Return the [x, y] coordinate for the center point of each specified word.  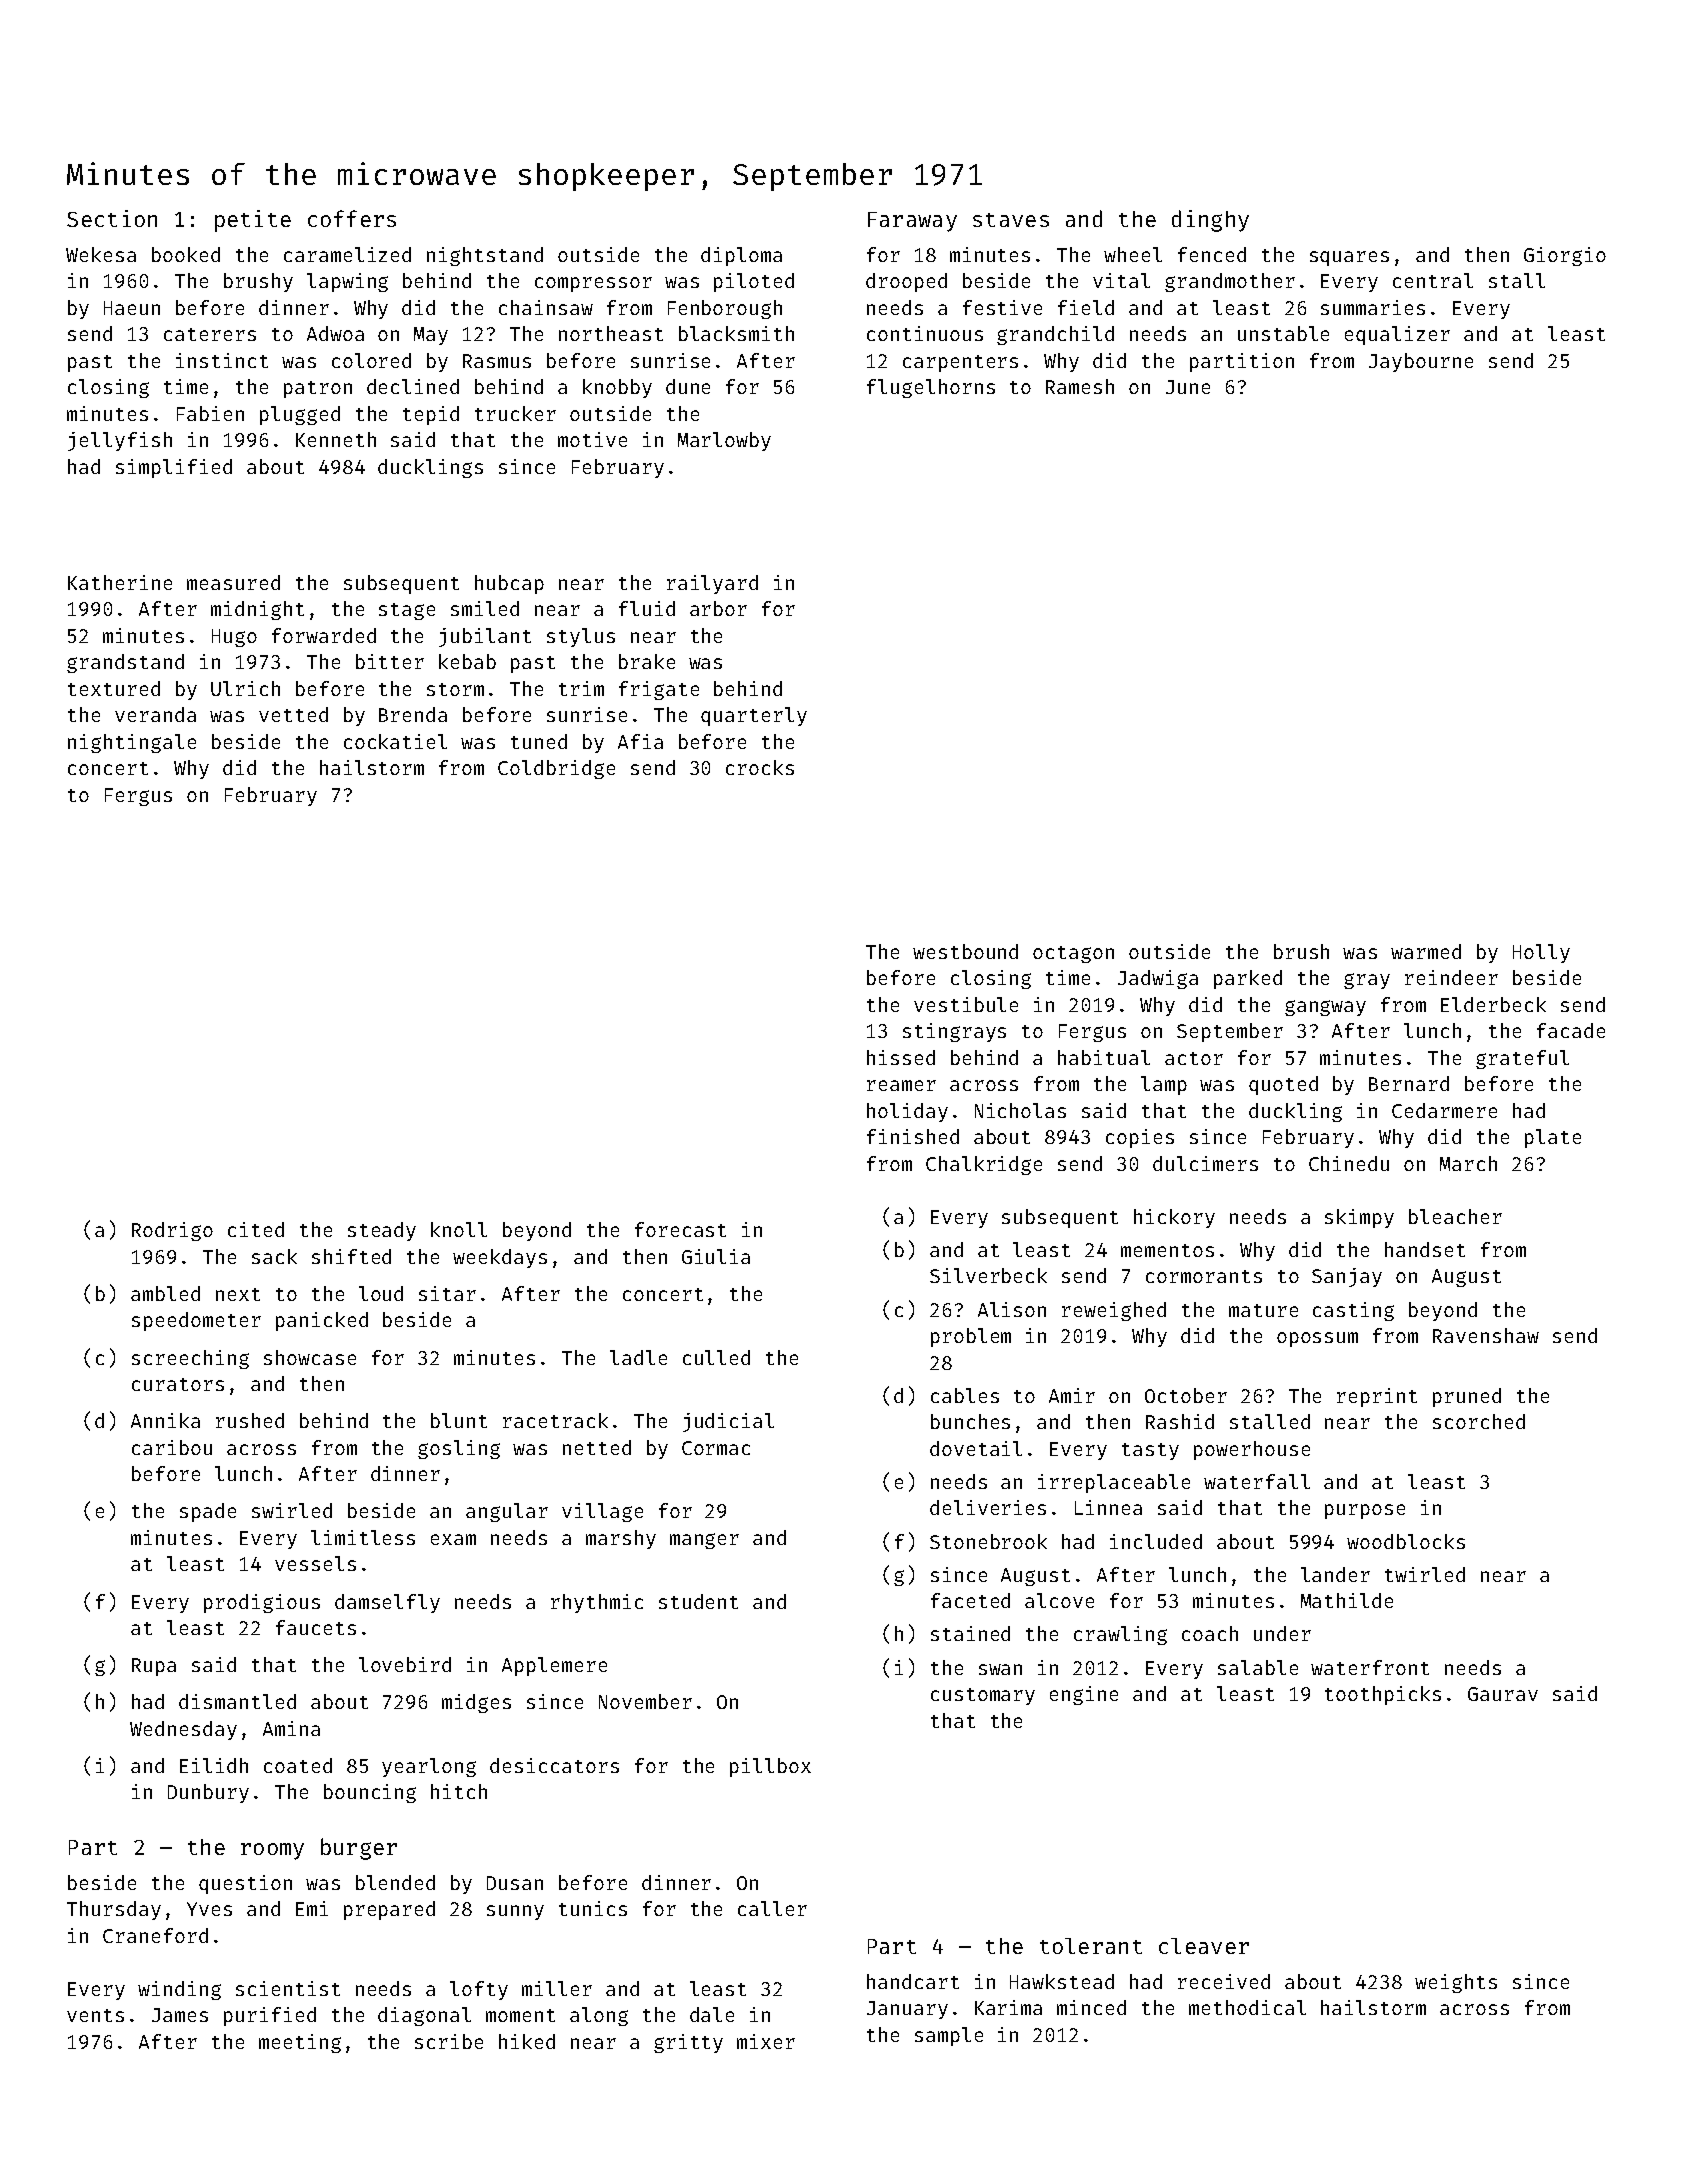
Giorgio [1565, 256]
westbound [965, 951]
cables [965, 1395]
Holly [1541, 953]
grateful [1522, 1059]
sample [949, 2036]
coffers [352, 218]
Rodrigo [172, 1231]
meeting [300, 2043]
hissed [901, 1057]
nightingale [132, 743]
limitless [363, 1537]
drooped [906, 282]
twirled [1425, 1574]
